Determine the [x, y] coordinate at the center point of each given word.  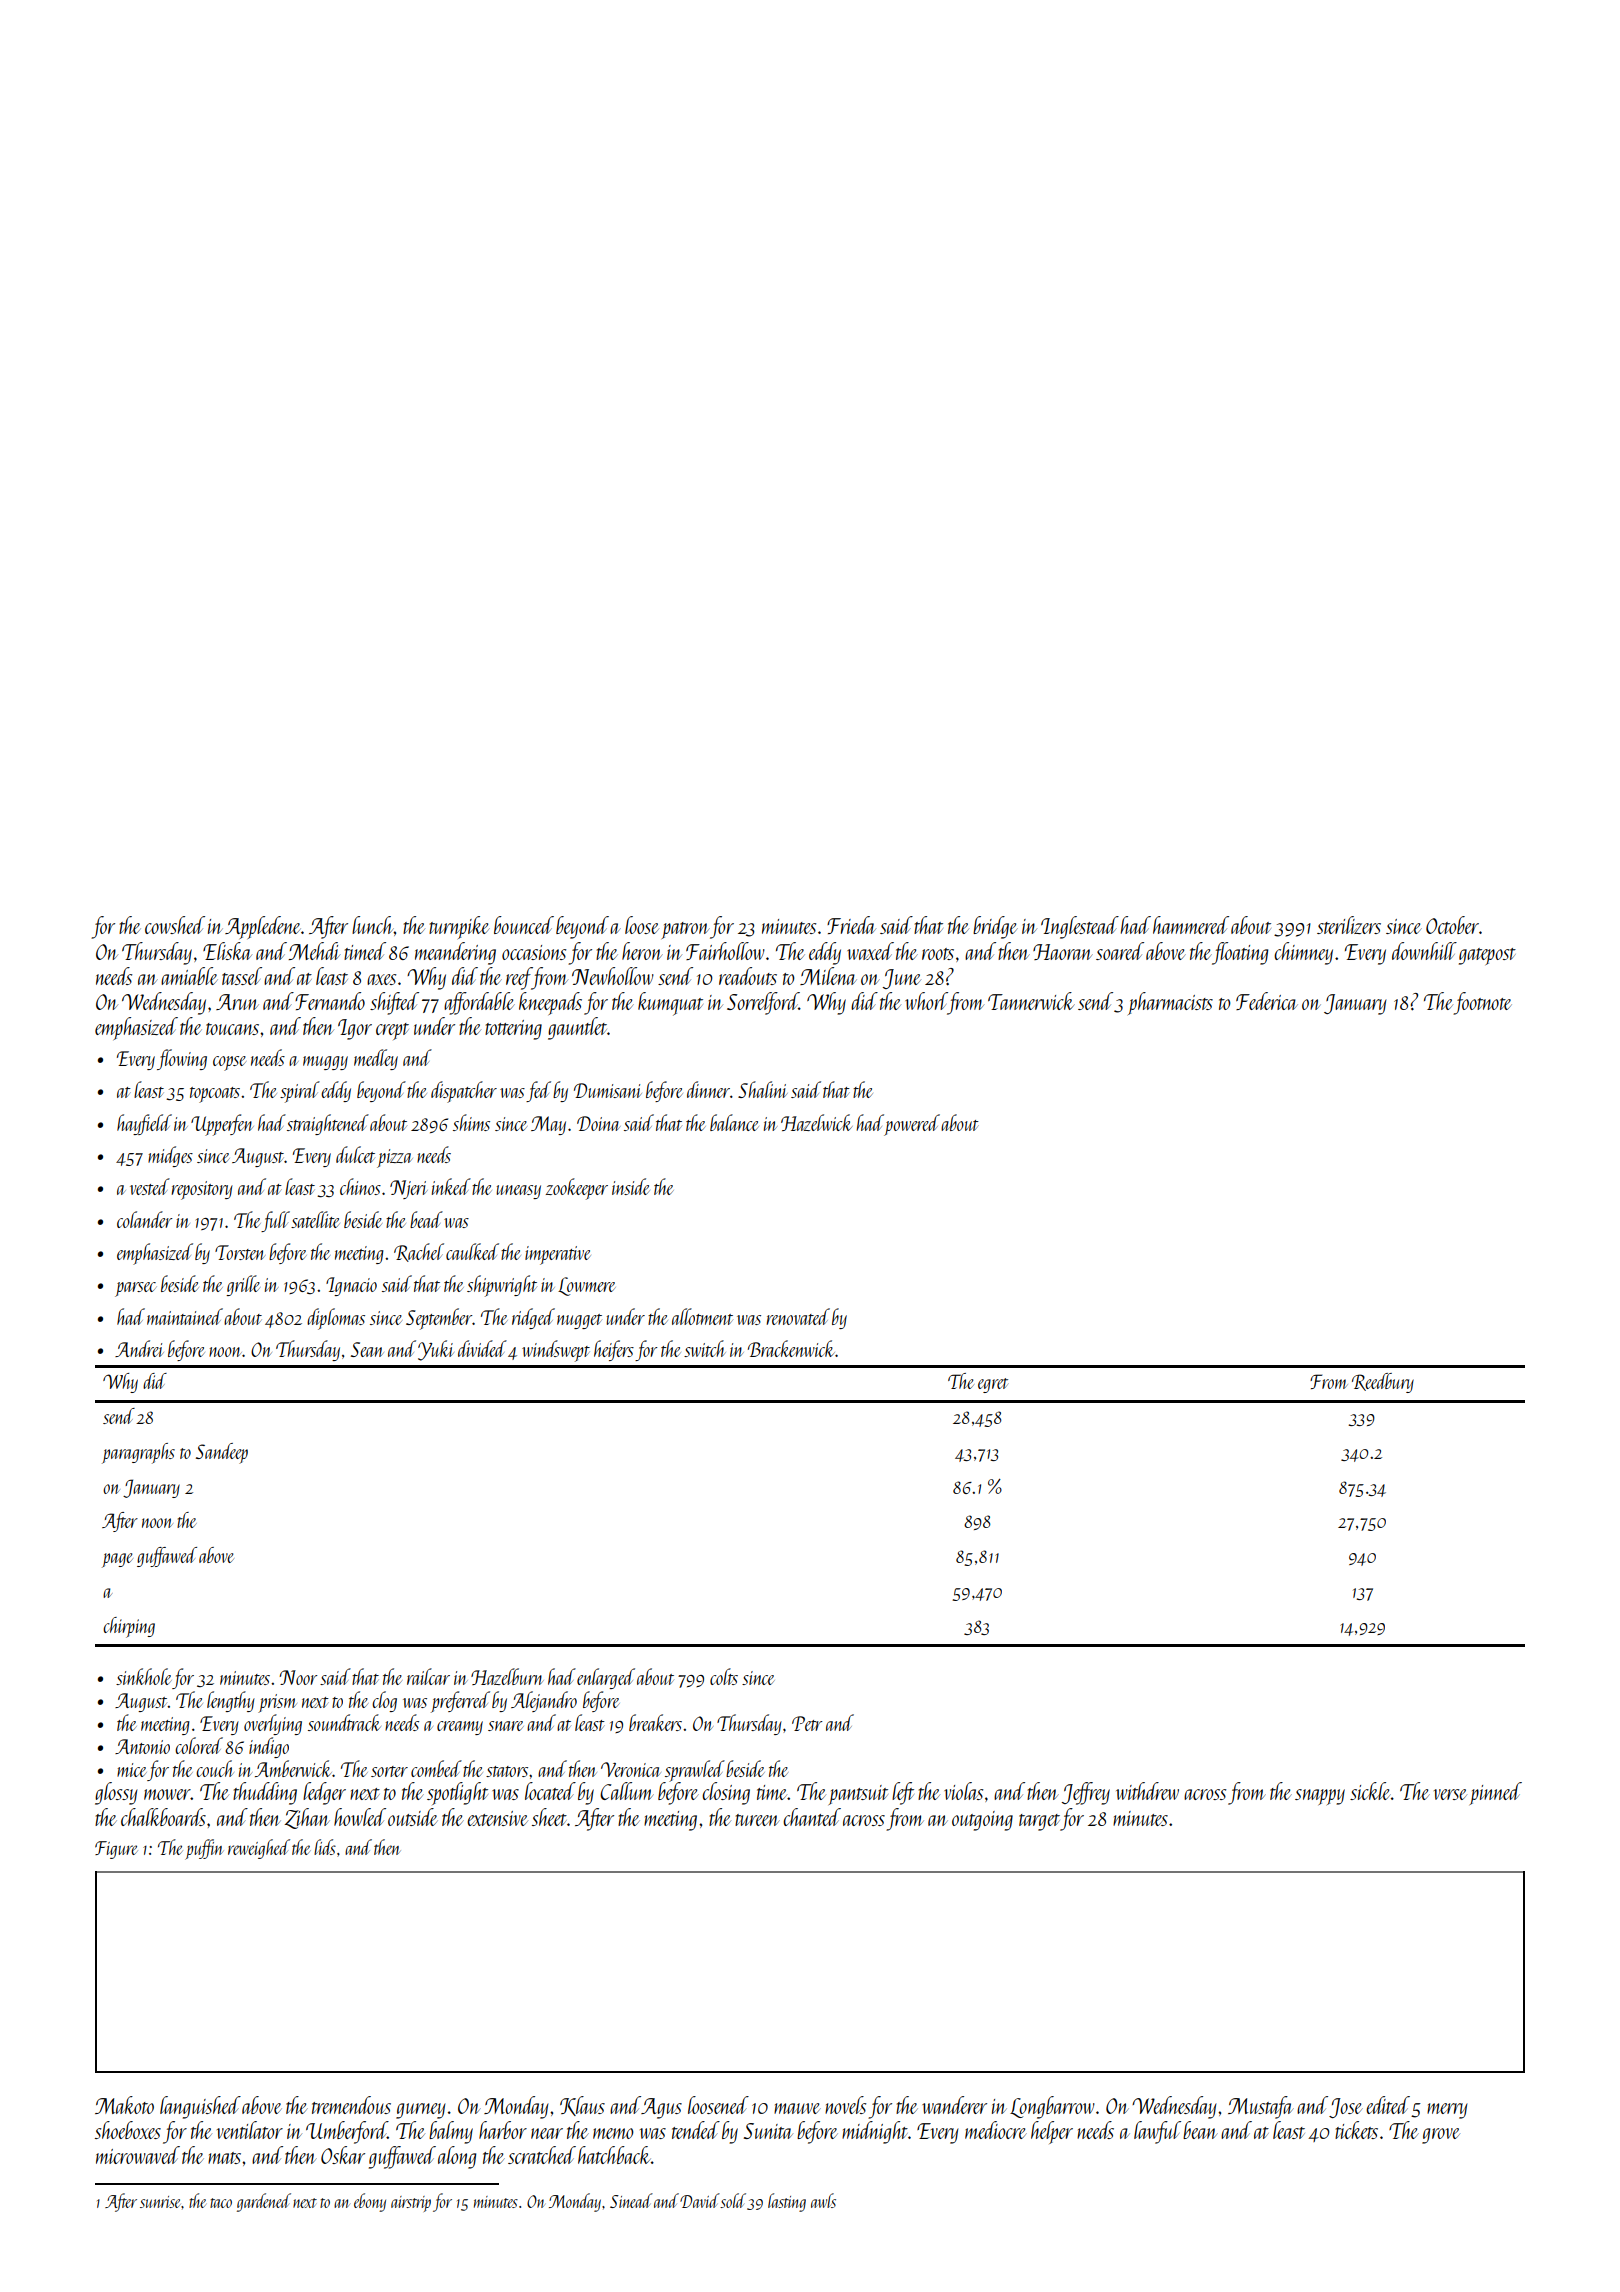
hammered [1191, 925]
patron [686, 930]
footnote [1482, 1003]
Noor [298, 1677]
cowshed [175, 925]
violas [963, 1791]
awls [823, 2200]
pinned [1496, 1793]
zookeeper [577, 1189]
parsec [135, 1289]
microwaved [138, 2155]
